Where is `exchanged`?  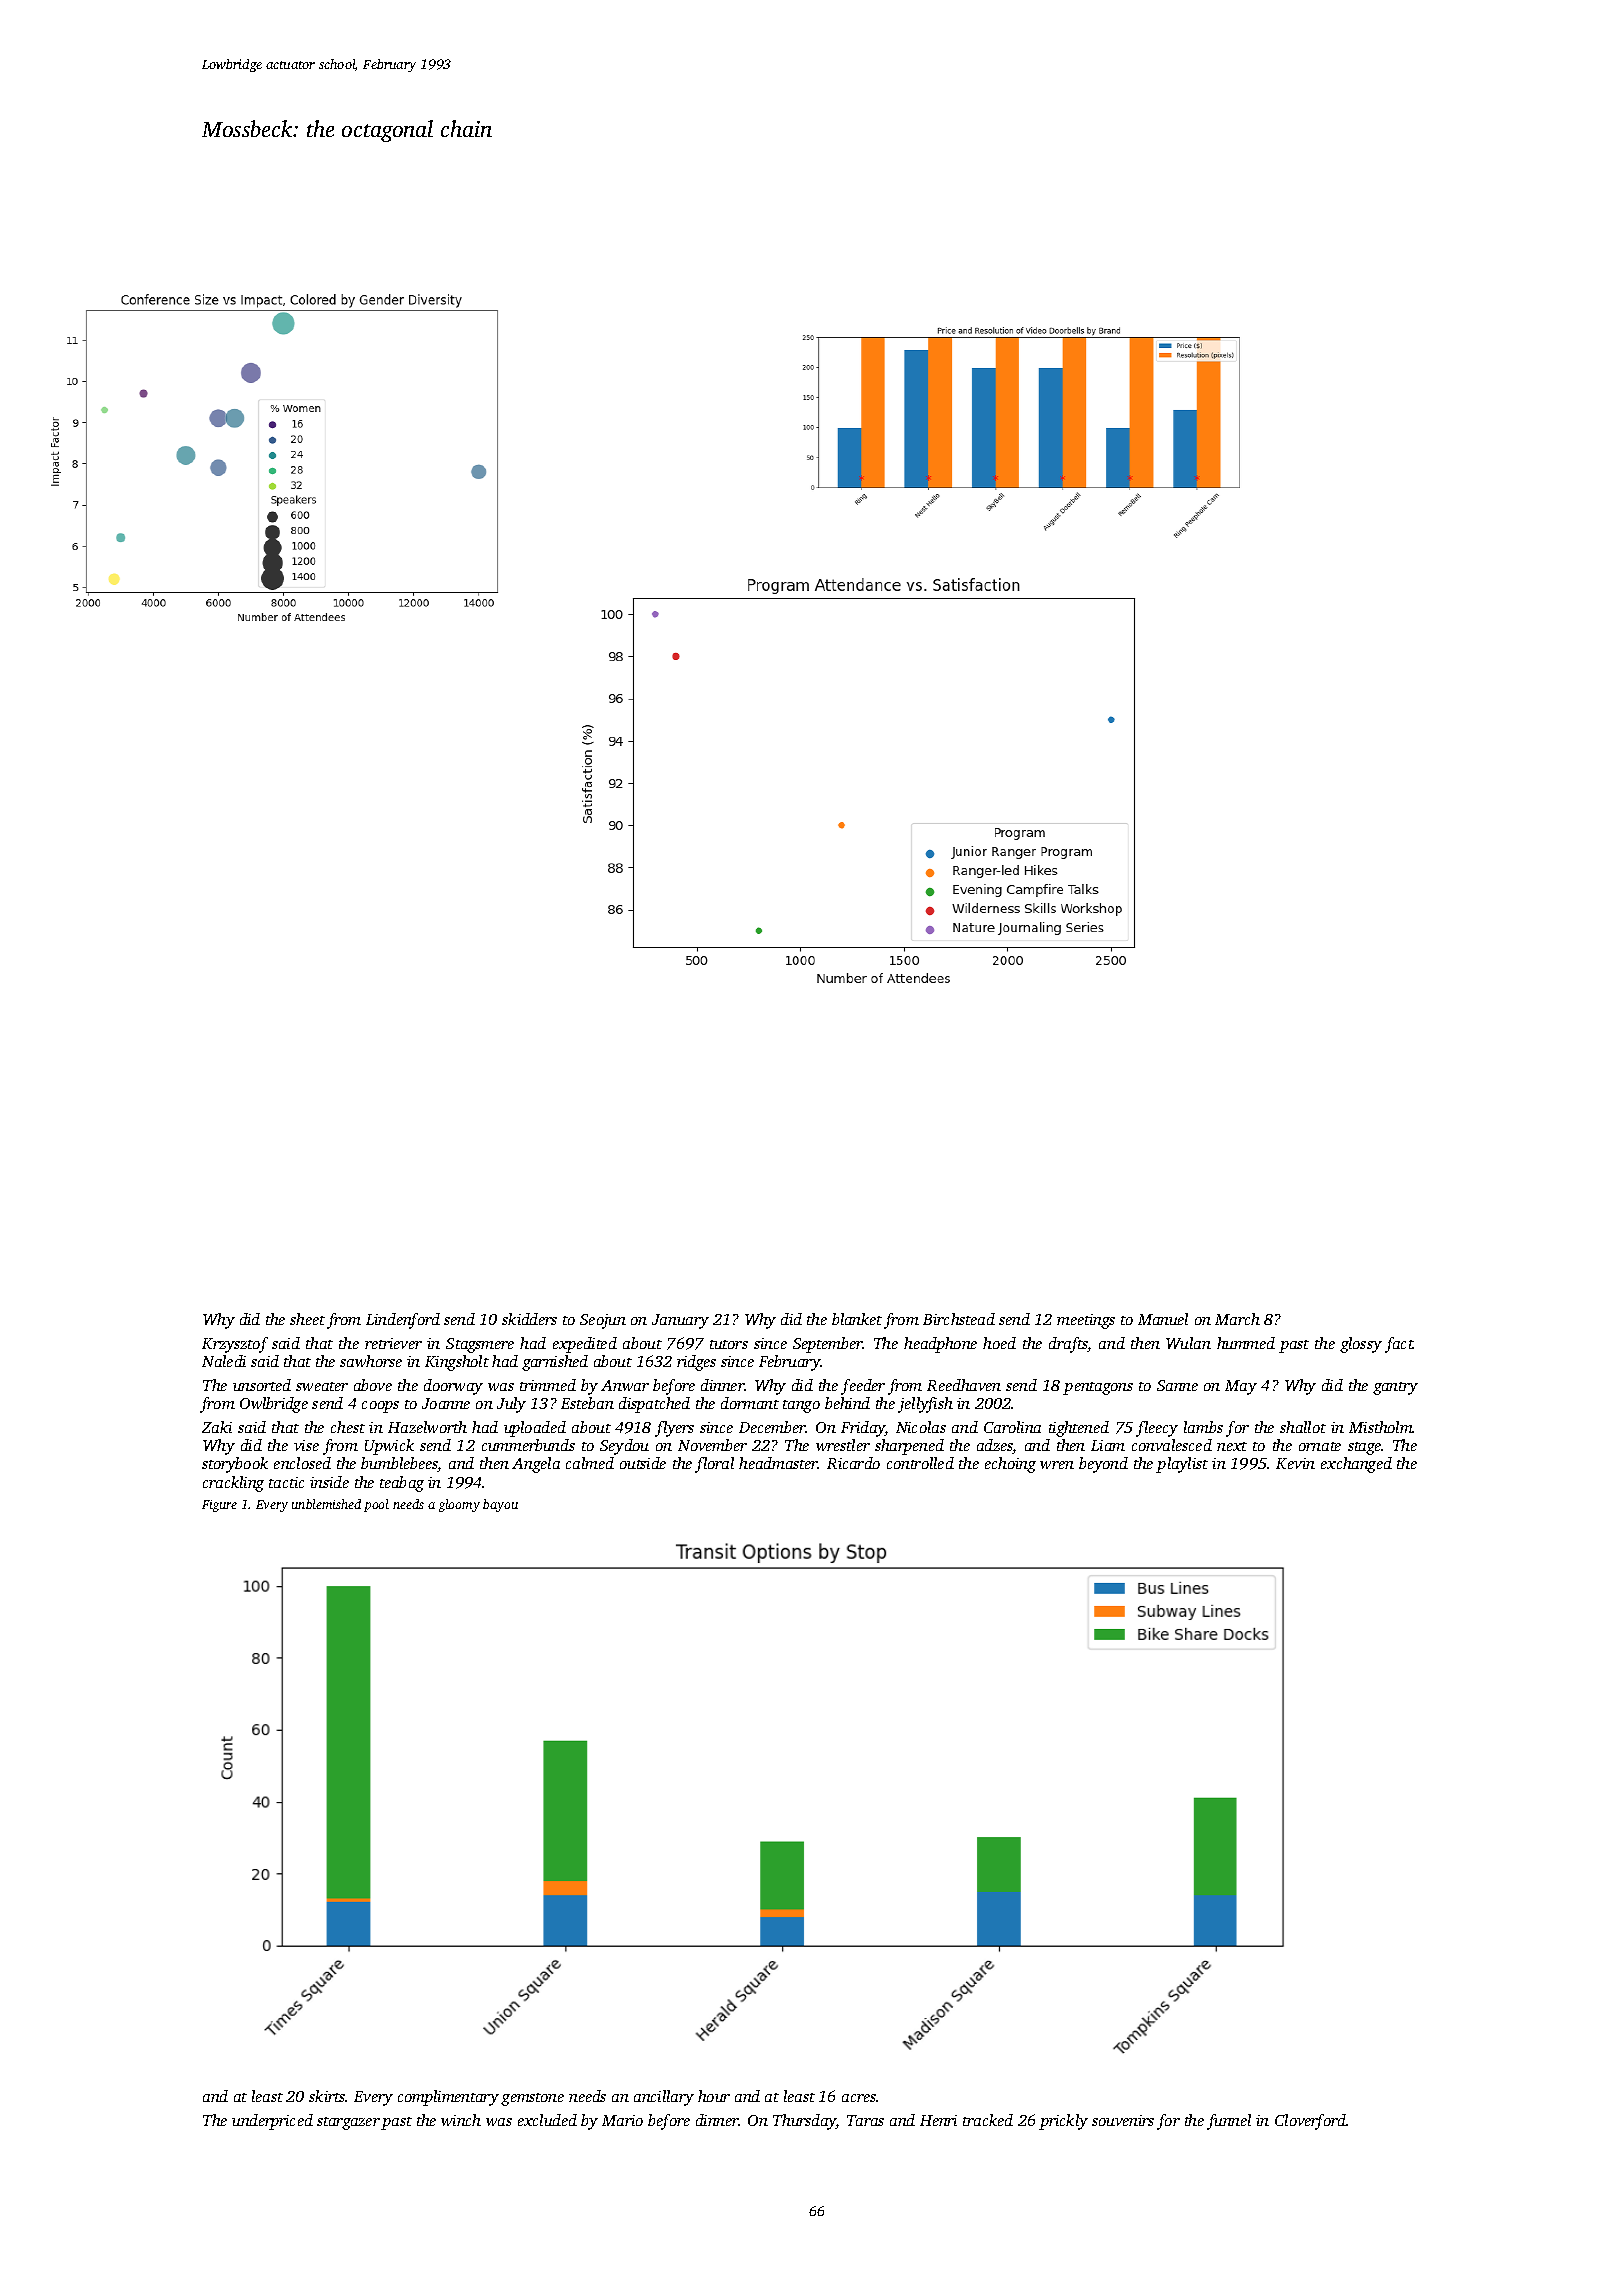
exchanged is located at coordinates (1356, 1465).
